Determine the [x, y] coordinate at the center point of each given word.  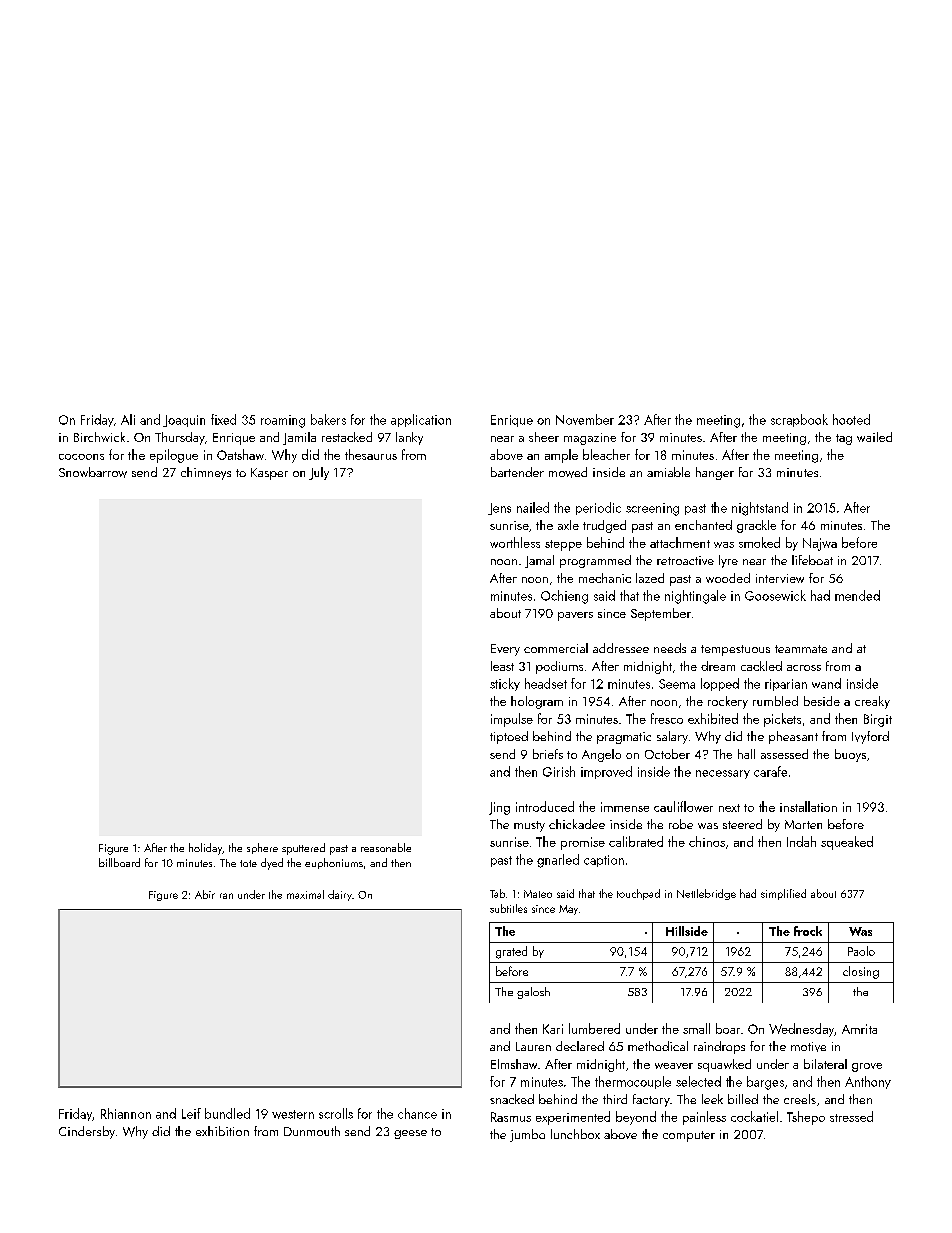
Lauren [533, 1046]
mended [857, 595]
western [293, 1114]
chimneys [206, 473]
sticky [505, 684]
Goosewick [775, 595]
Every [505, 650]
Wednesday [801, 1030]
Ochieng [564, 597]
